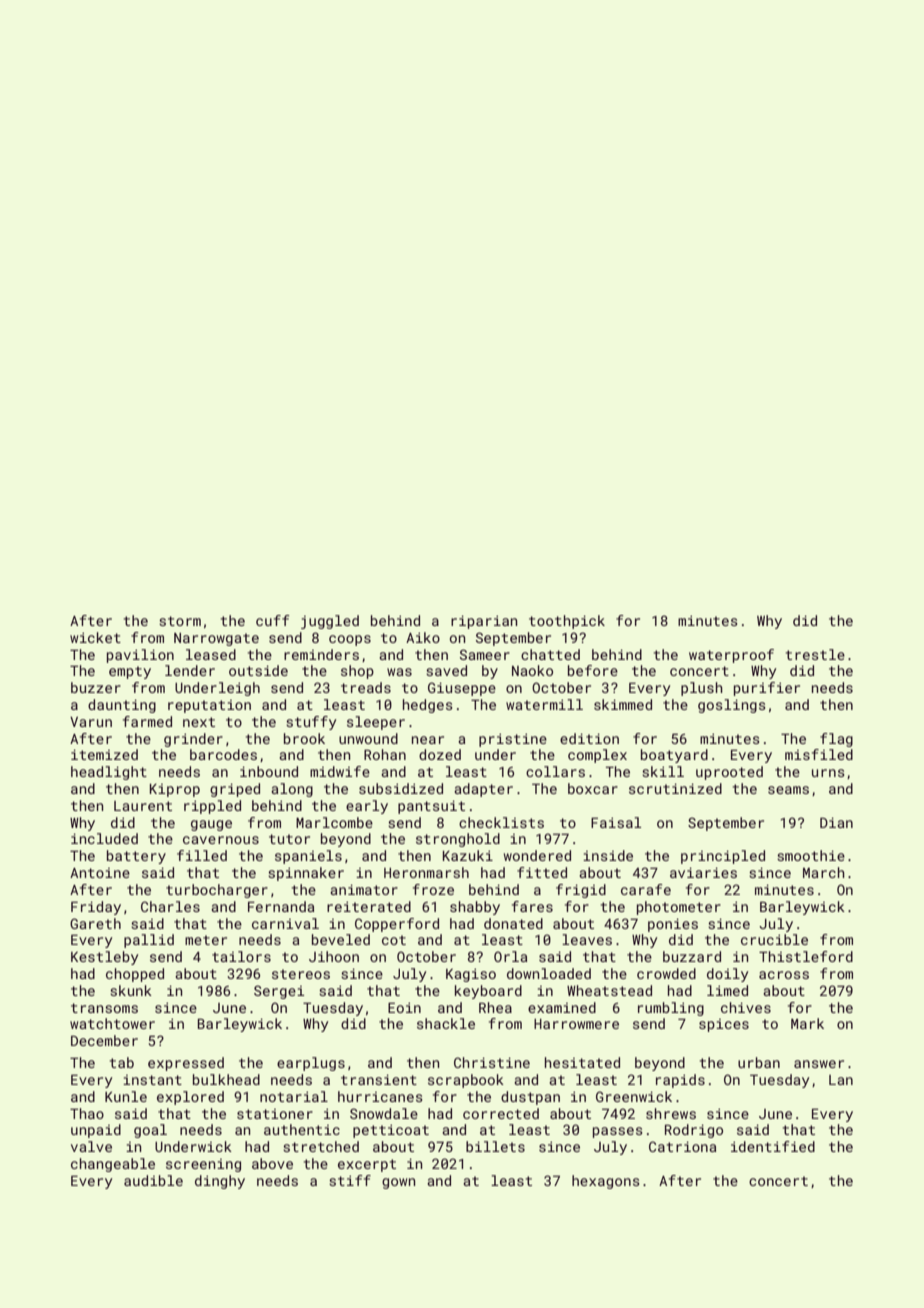 This screenshot has height=1308, width=924. Describe the element at coordinates (836, 822) in the screenshot. I see `Dian` at that location.
